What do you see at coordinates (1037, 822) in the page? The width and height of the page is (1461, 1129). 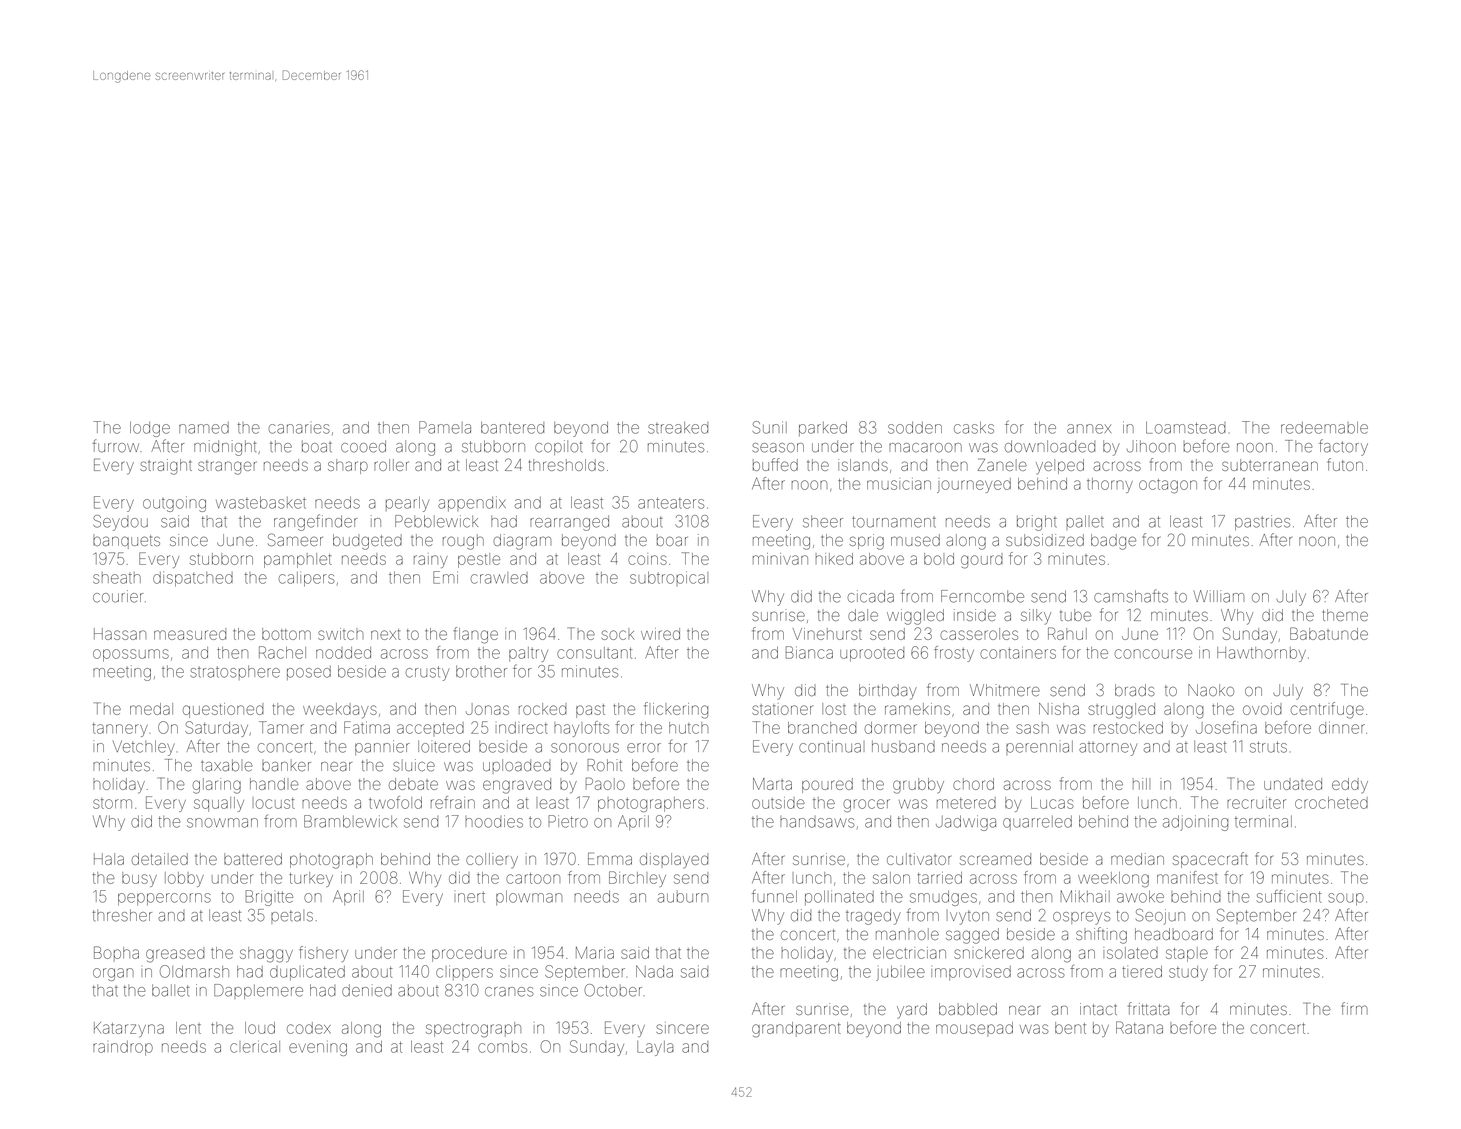 I see `quarreled` at bounding box center [1037, 822].
